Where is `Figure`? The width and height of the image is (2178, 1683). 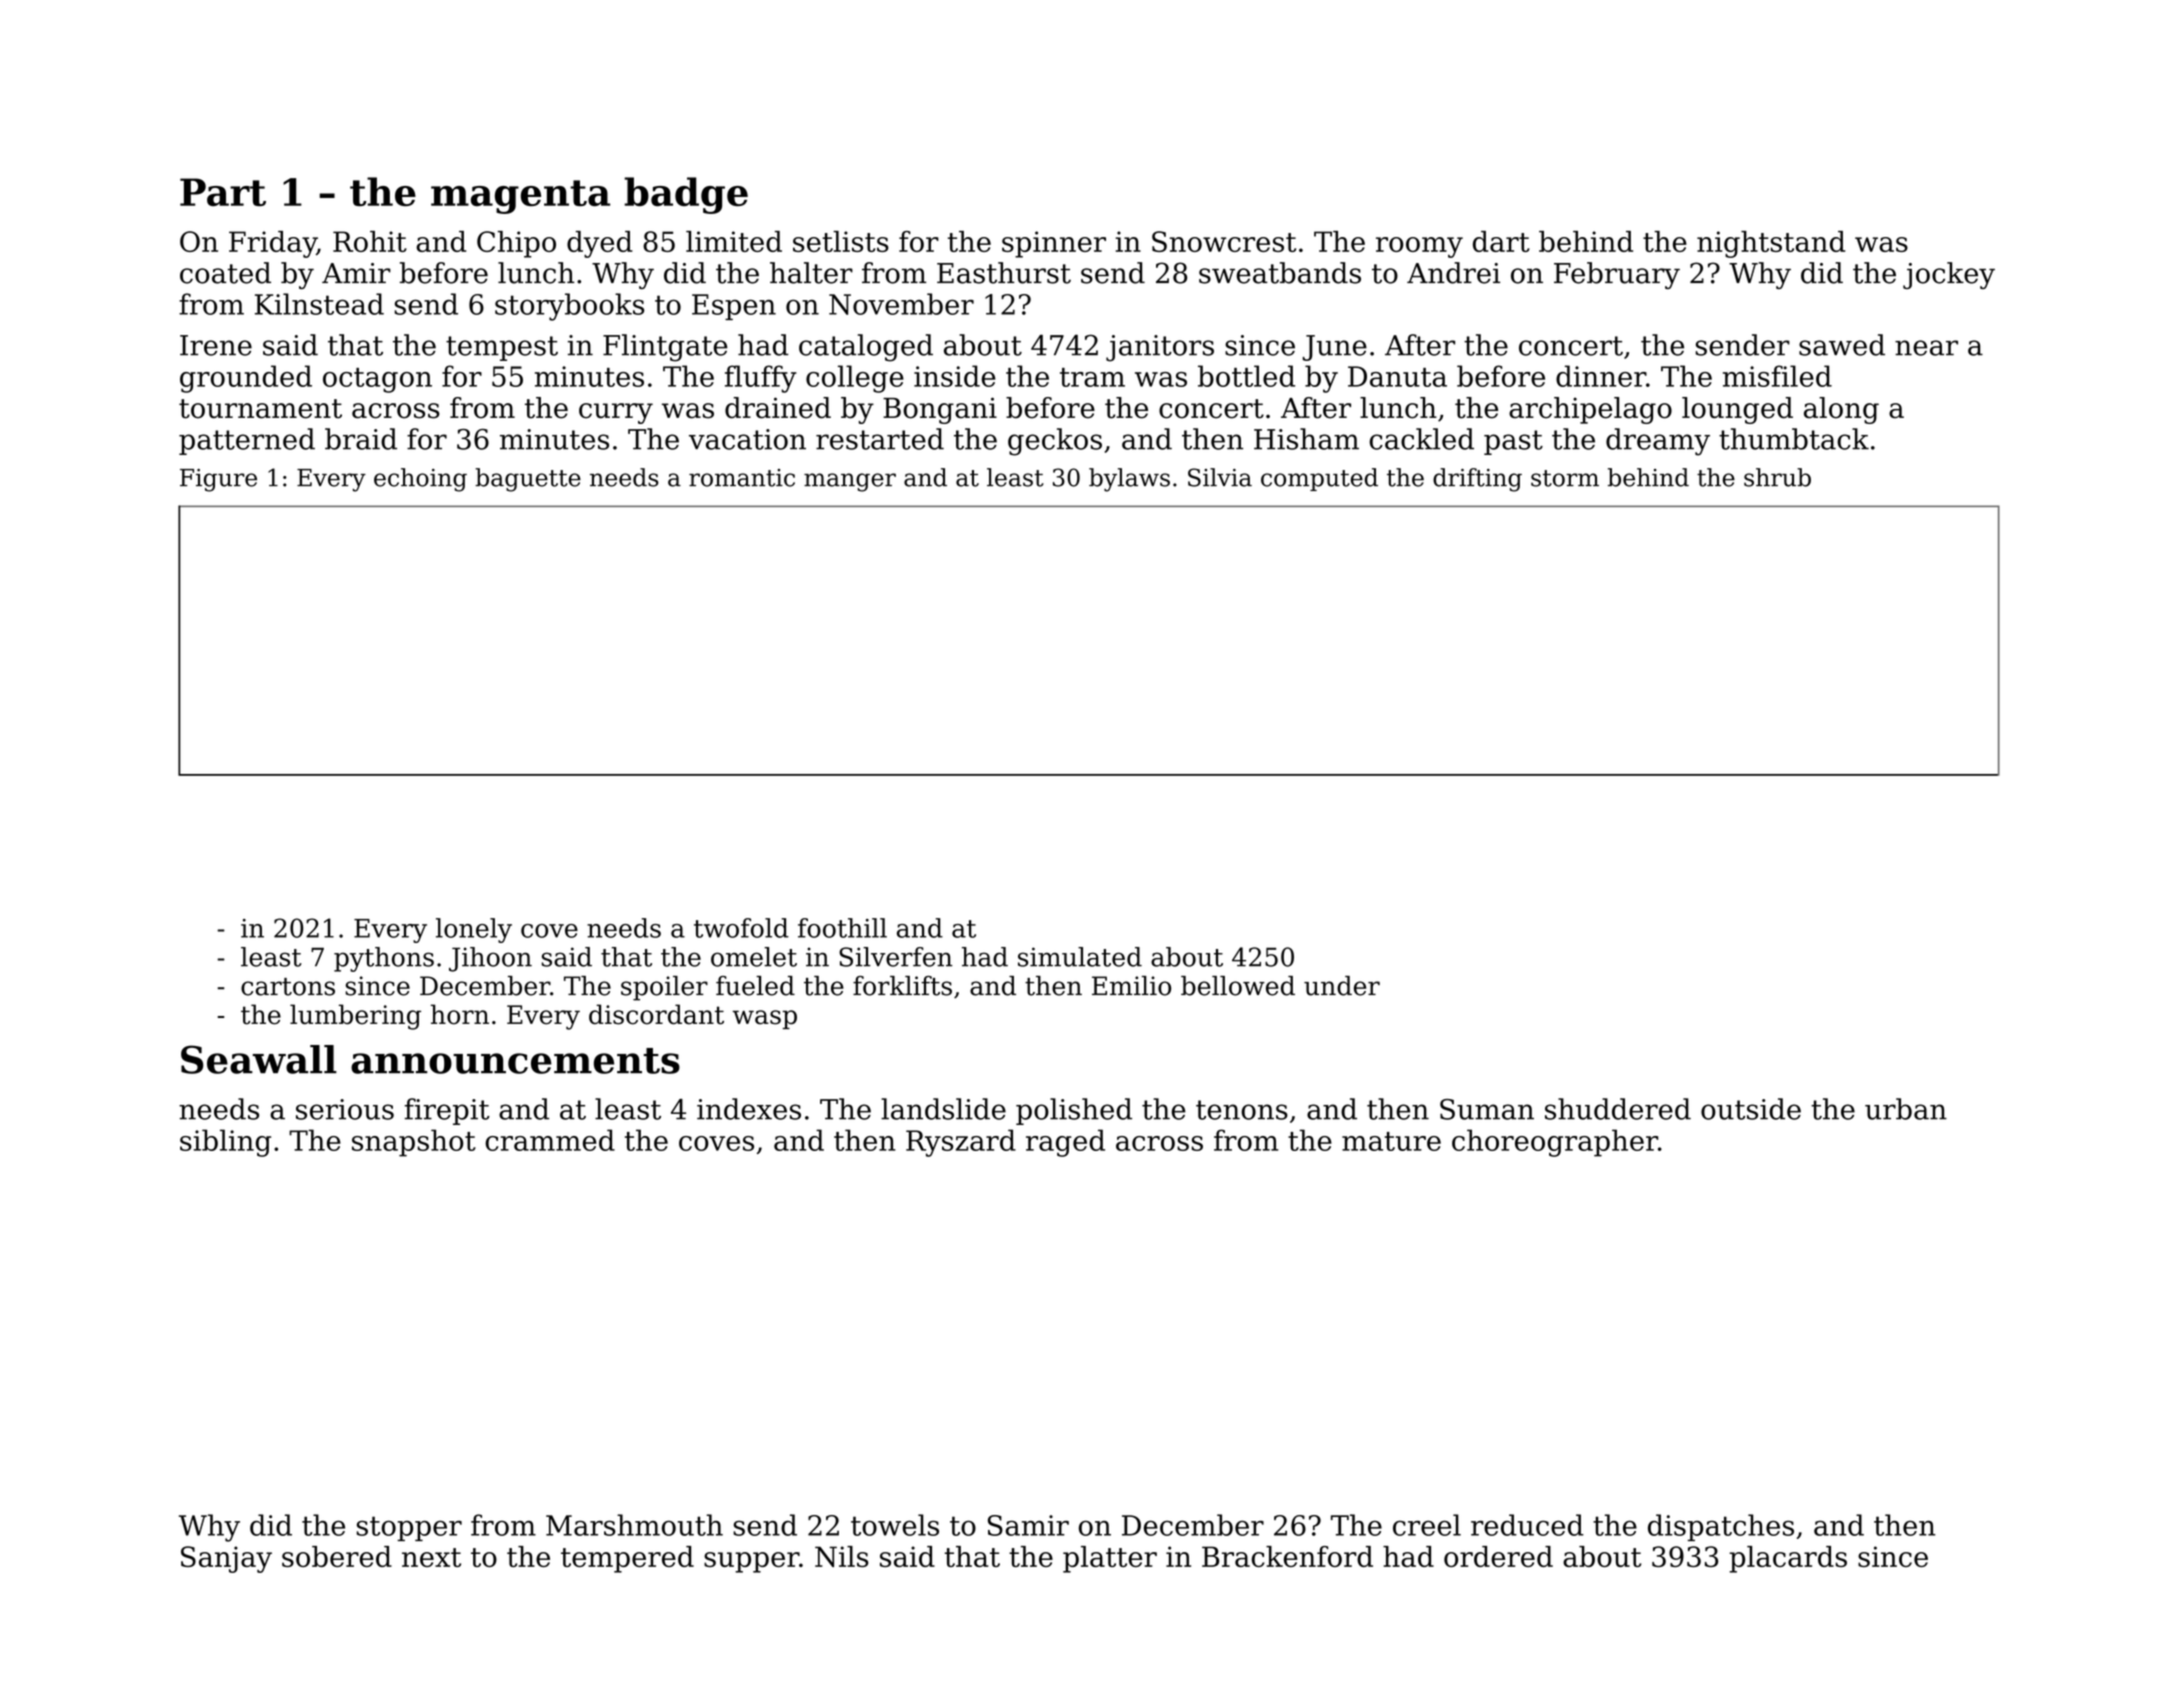 Figure is located at coordinates (218, 480).
